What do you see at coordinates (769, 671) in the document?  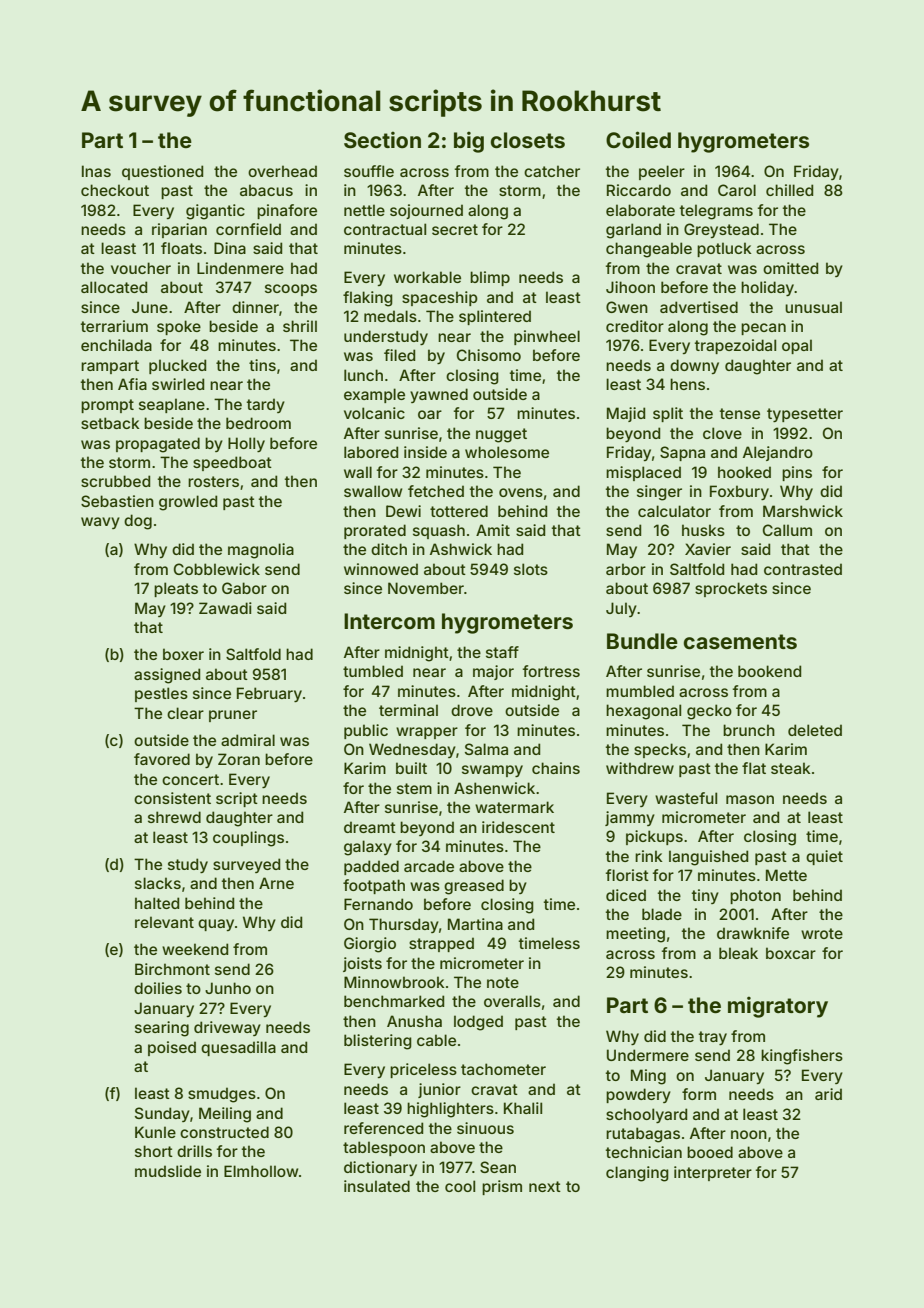 I see `bookend` at bounding box center [769, 671].
